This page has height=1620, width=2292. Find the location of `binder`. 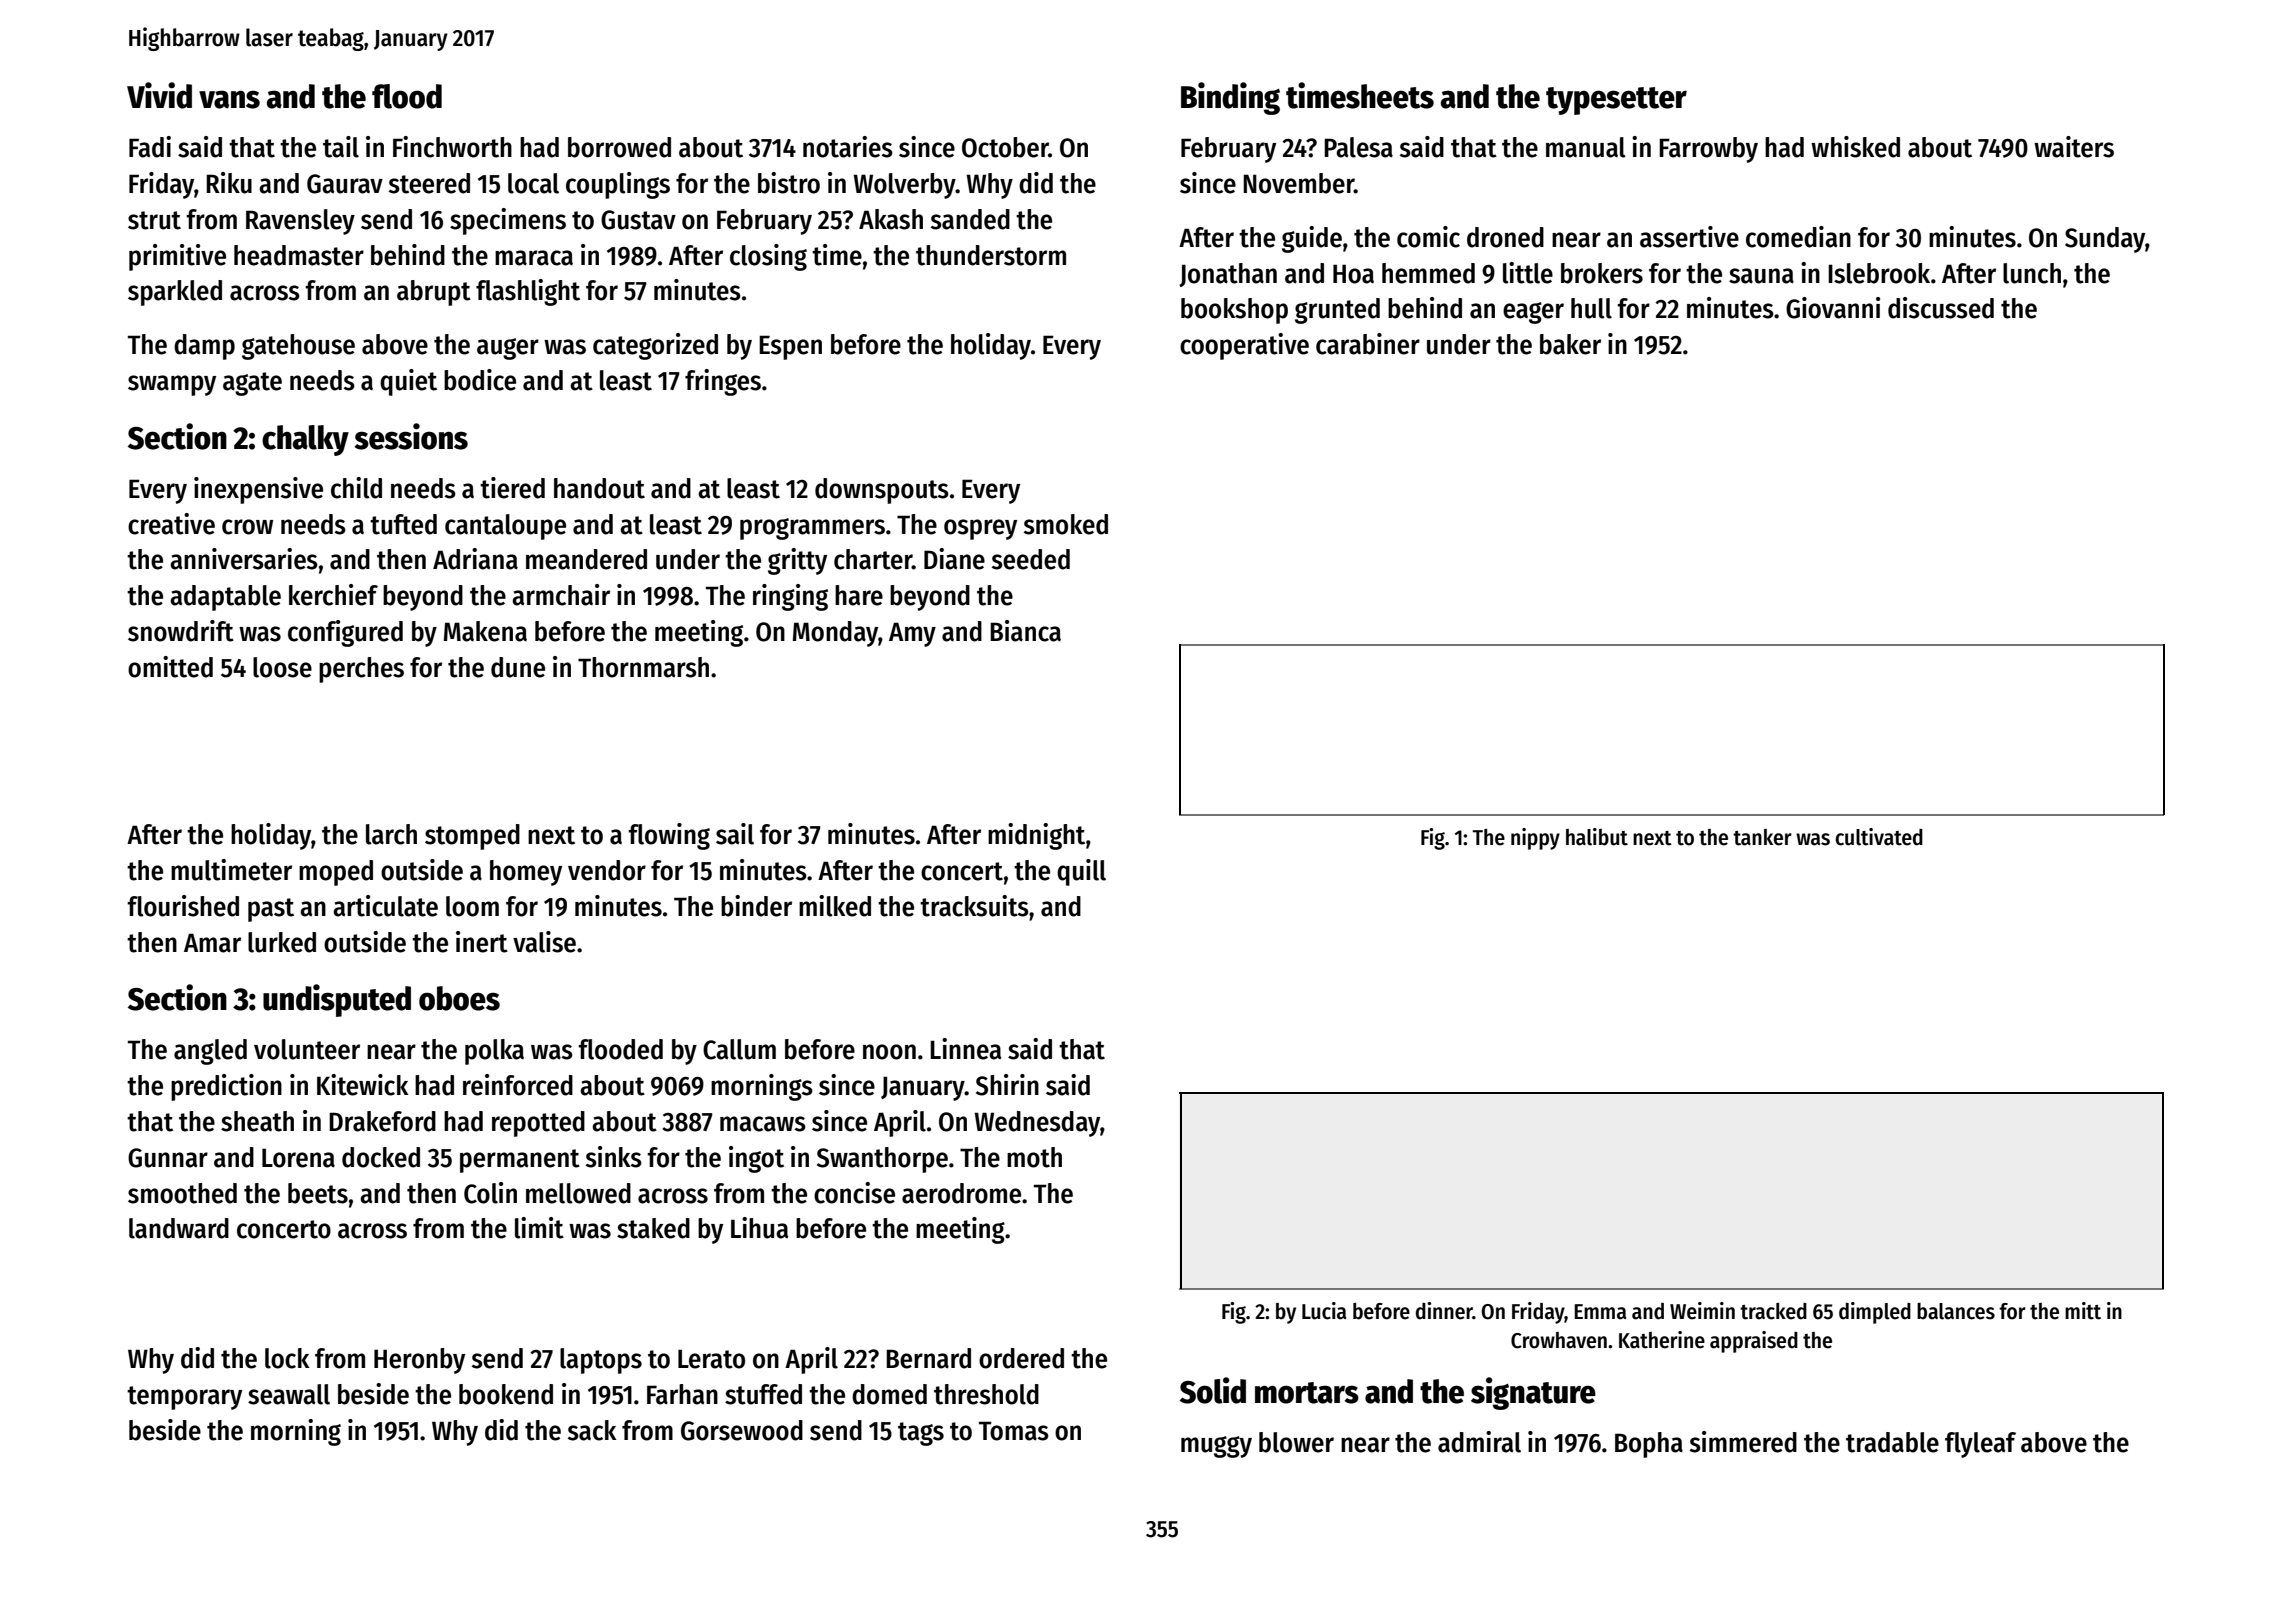

binder is located at coordinates (756, 906).
